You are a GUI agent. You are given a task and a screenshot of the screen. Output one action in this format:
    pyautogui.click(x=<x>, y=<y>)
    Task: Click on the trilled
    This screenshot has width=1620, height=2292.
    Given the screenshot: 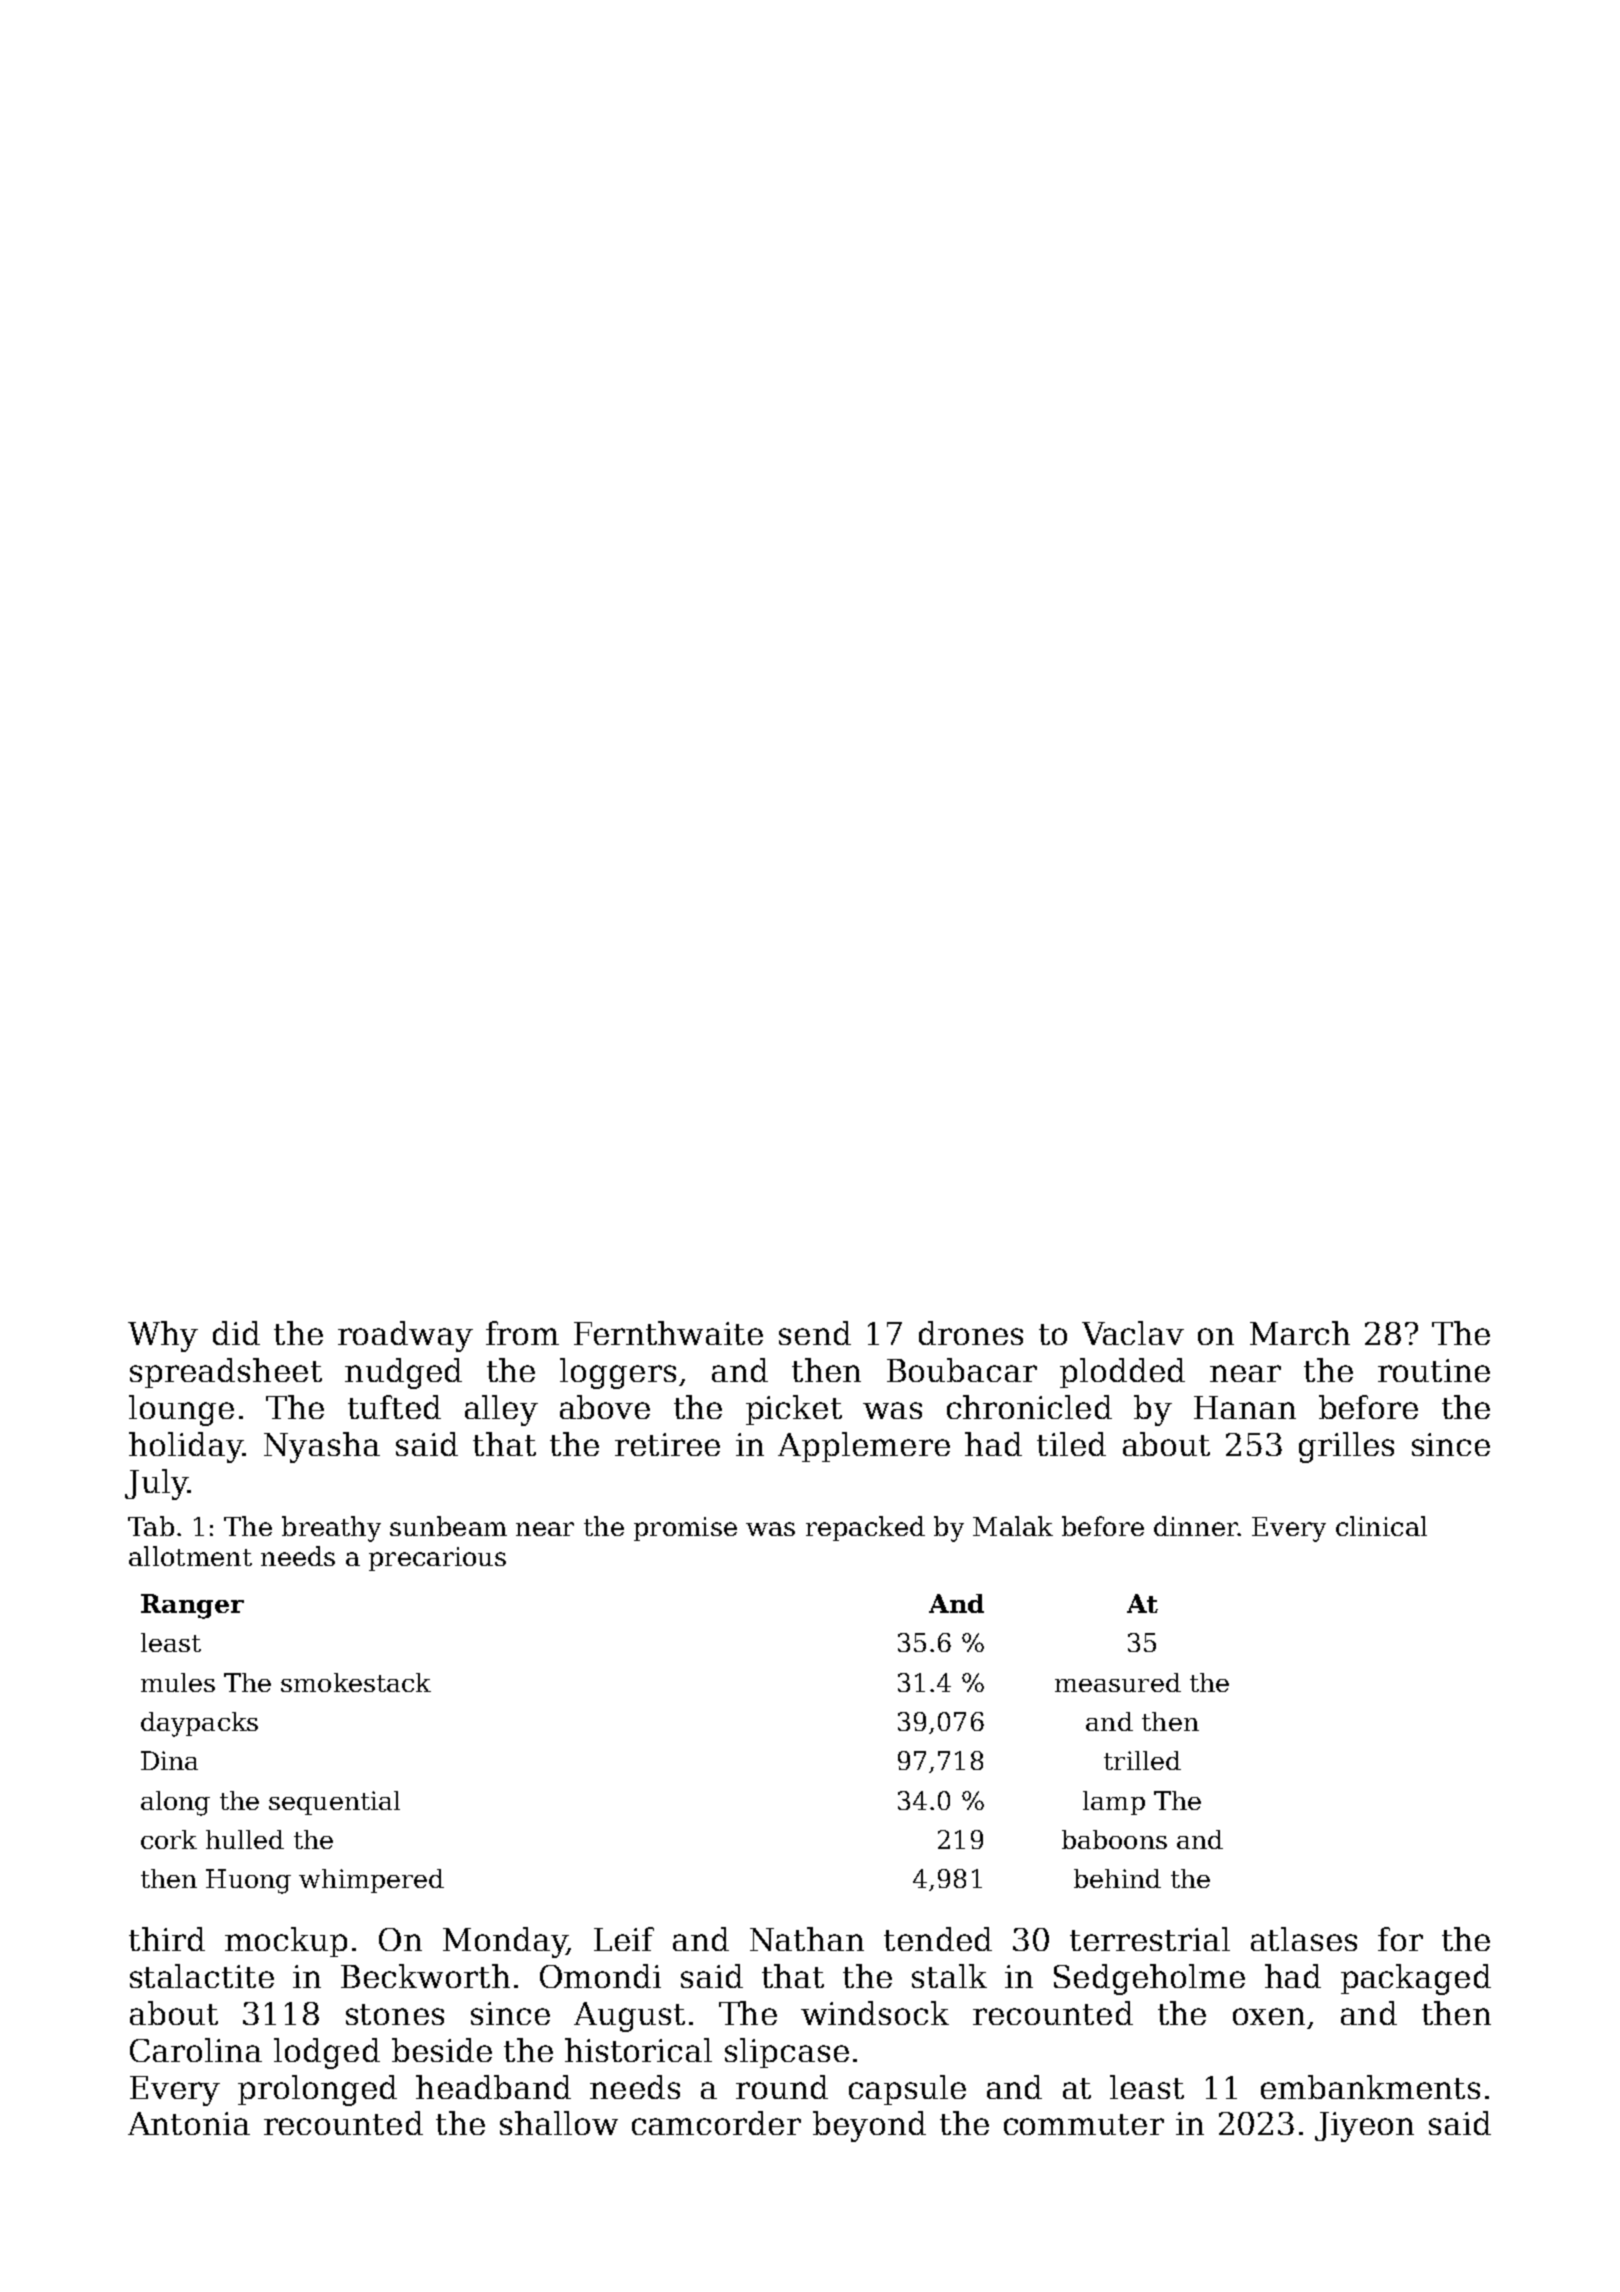 What is the action you would take?
    pyautogui.click(x=1142, y=1760)
